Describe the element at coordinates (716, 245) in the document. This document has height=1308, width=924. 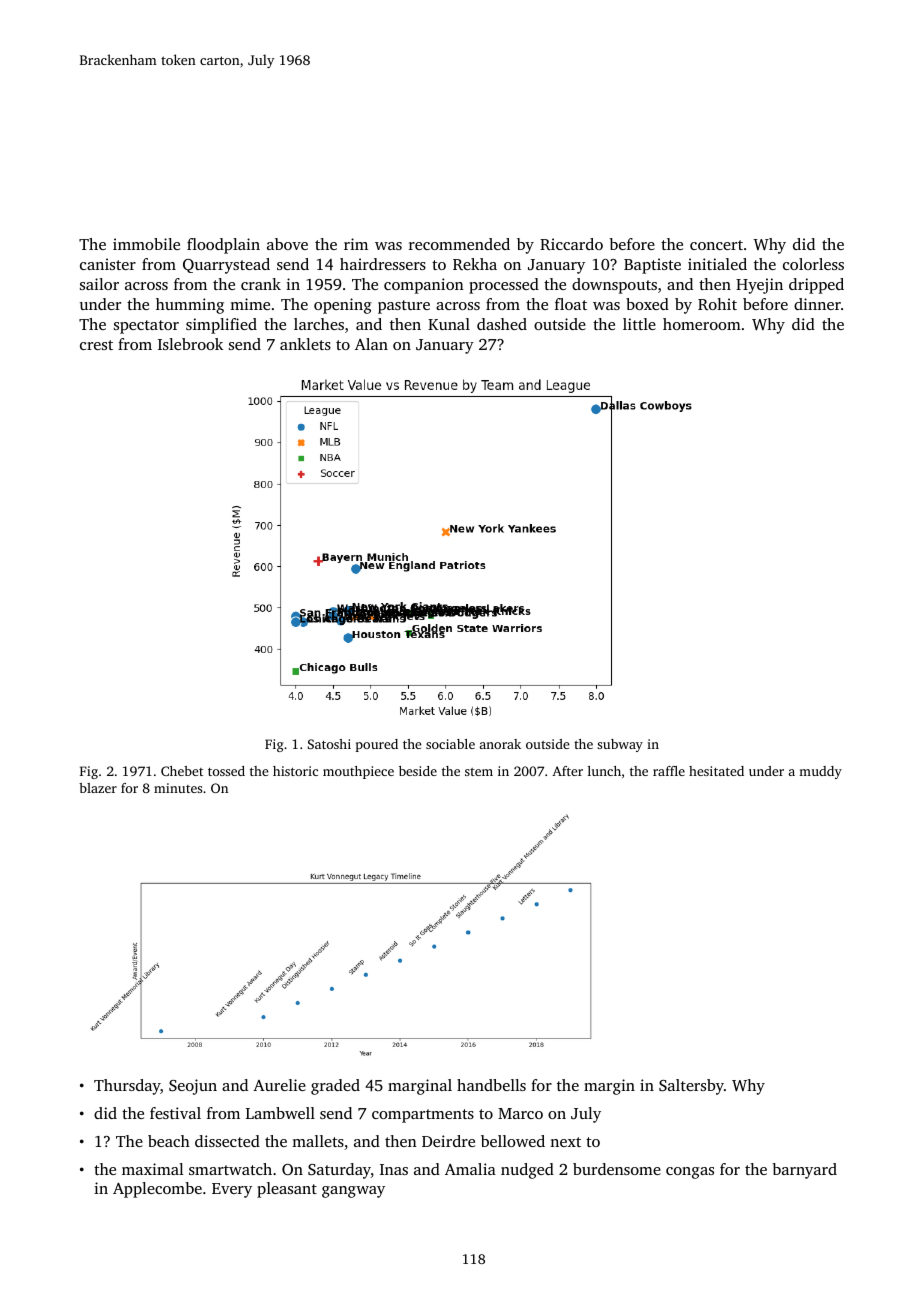
I see `concert` at that location.
